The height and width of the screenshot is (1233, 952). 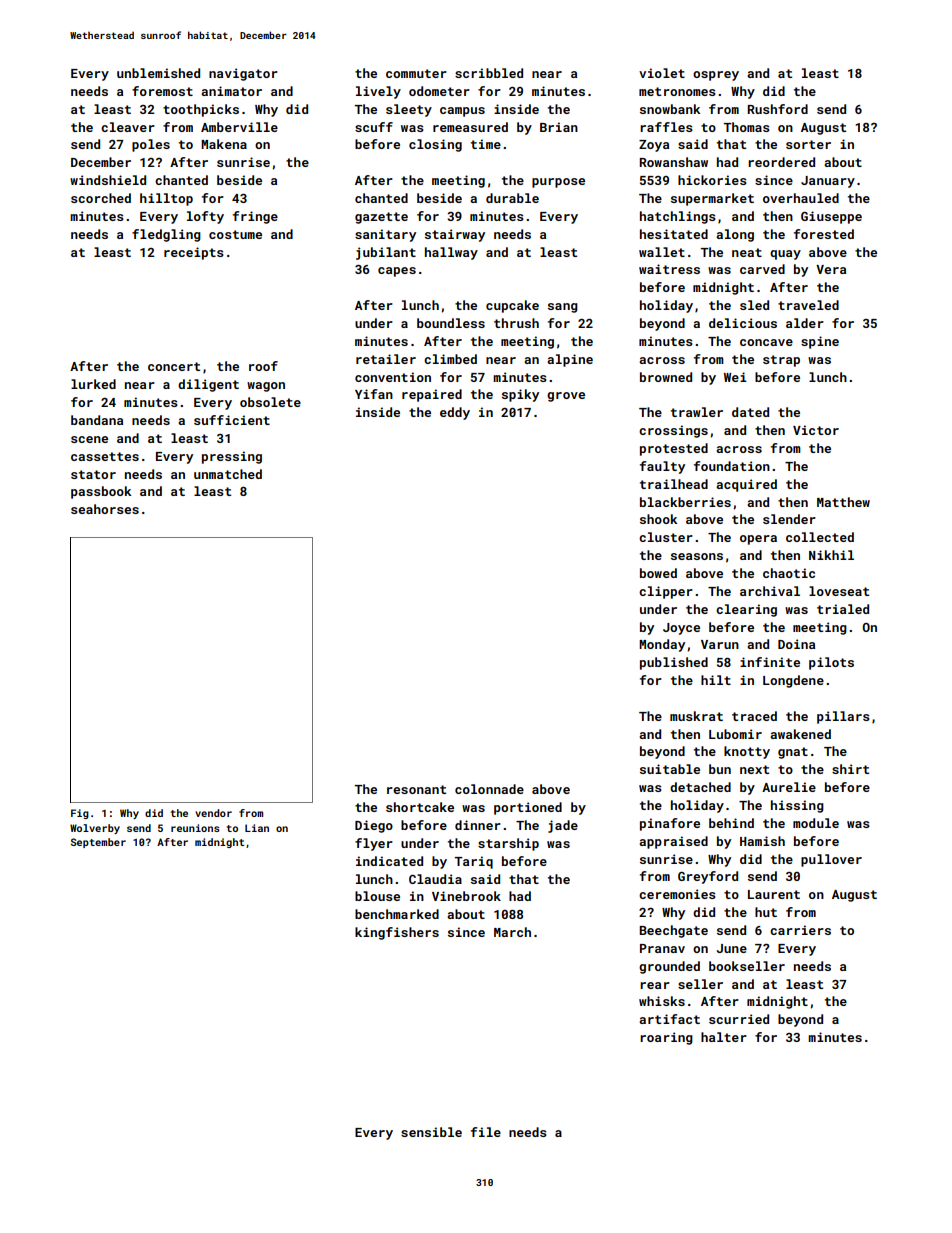 I want to click on sensible, so click(x=431, y=1132).
